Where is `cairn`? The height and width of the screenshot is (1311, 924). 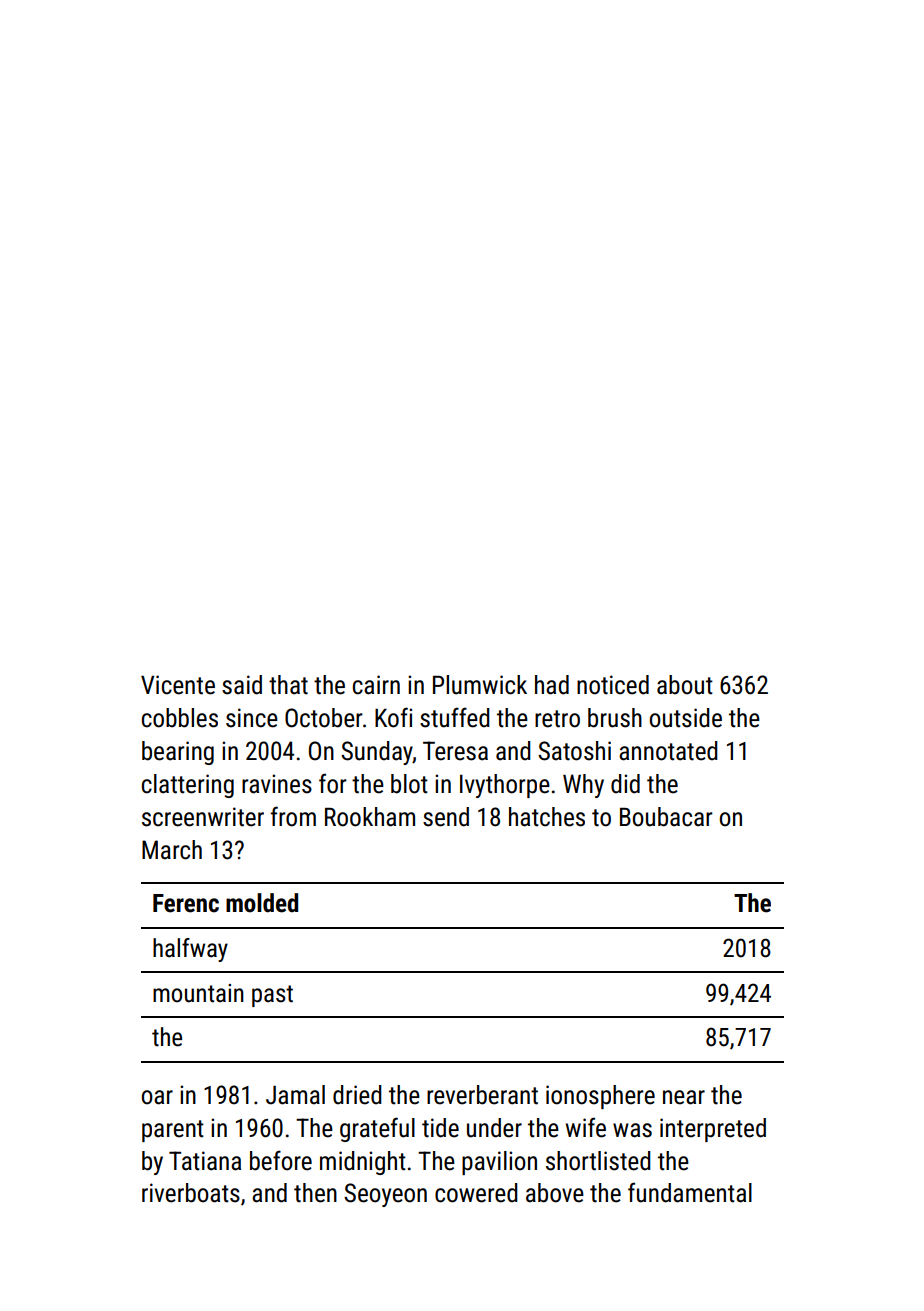 cairn is located at coordinates (376, 685).
